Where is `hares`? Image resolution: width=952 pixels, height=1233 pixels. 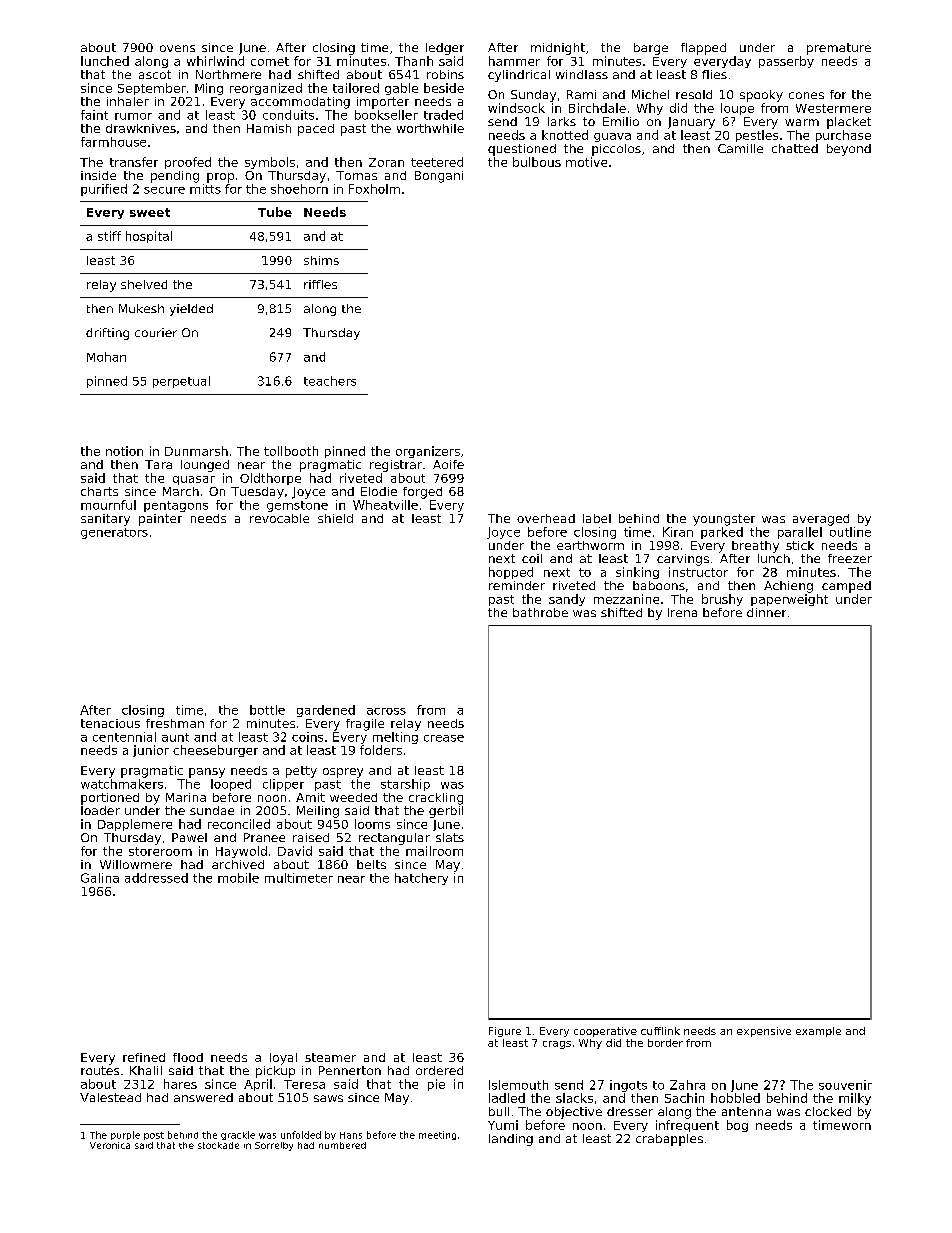 hares is located at coordinates (180, 1084).
